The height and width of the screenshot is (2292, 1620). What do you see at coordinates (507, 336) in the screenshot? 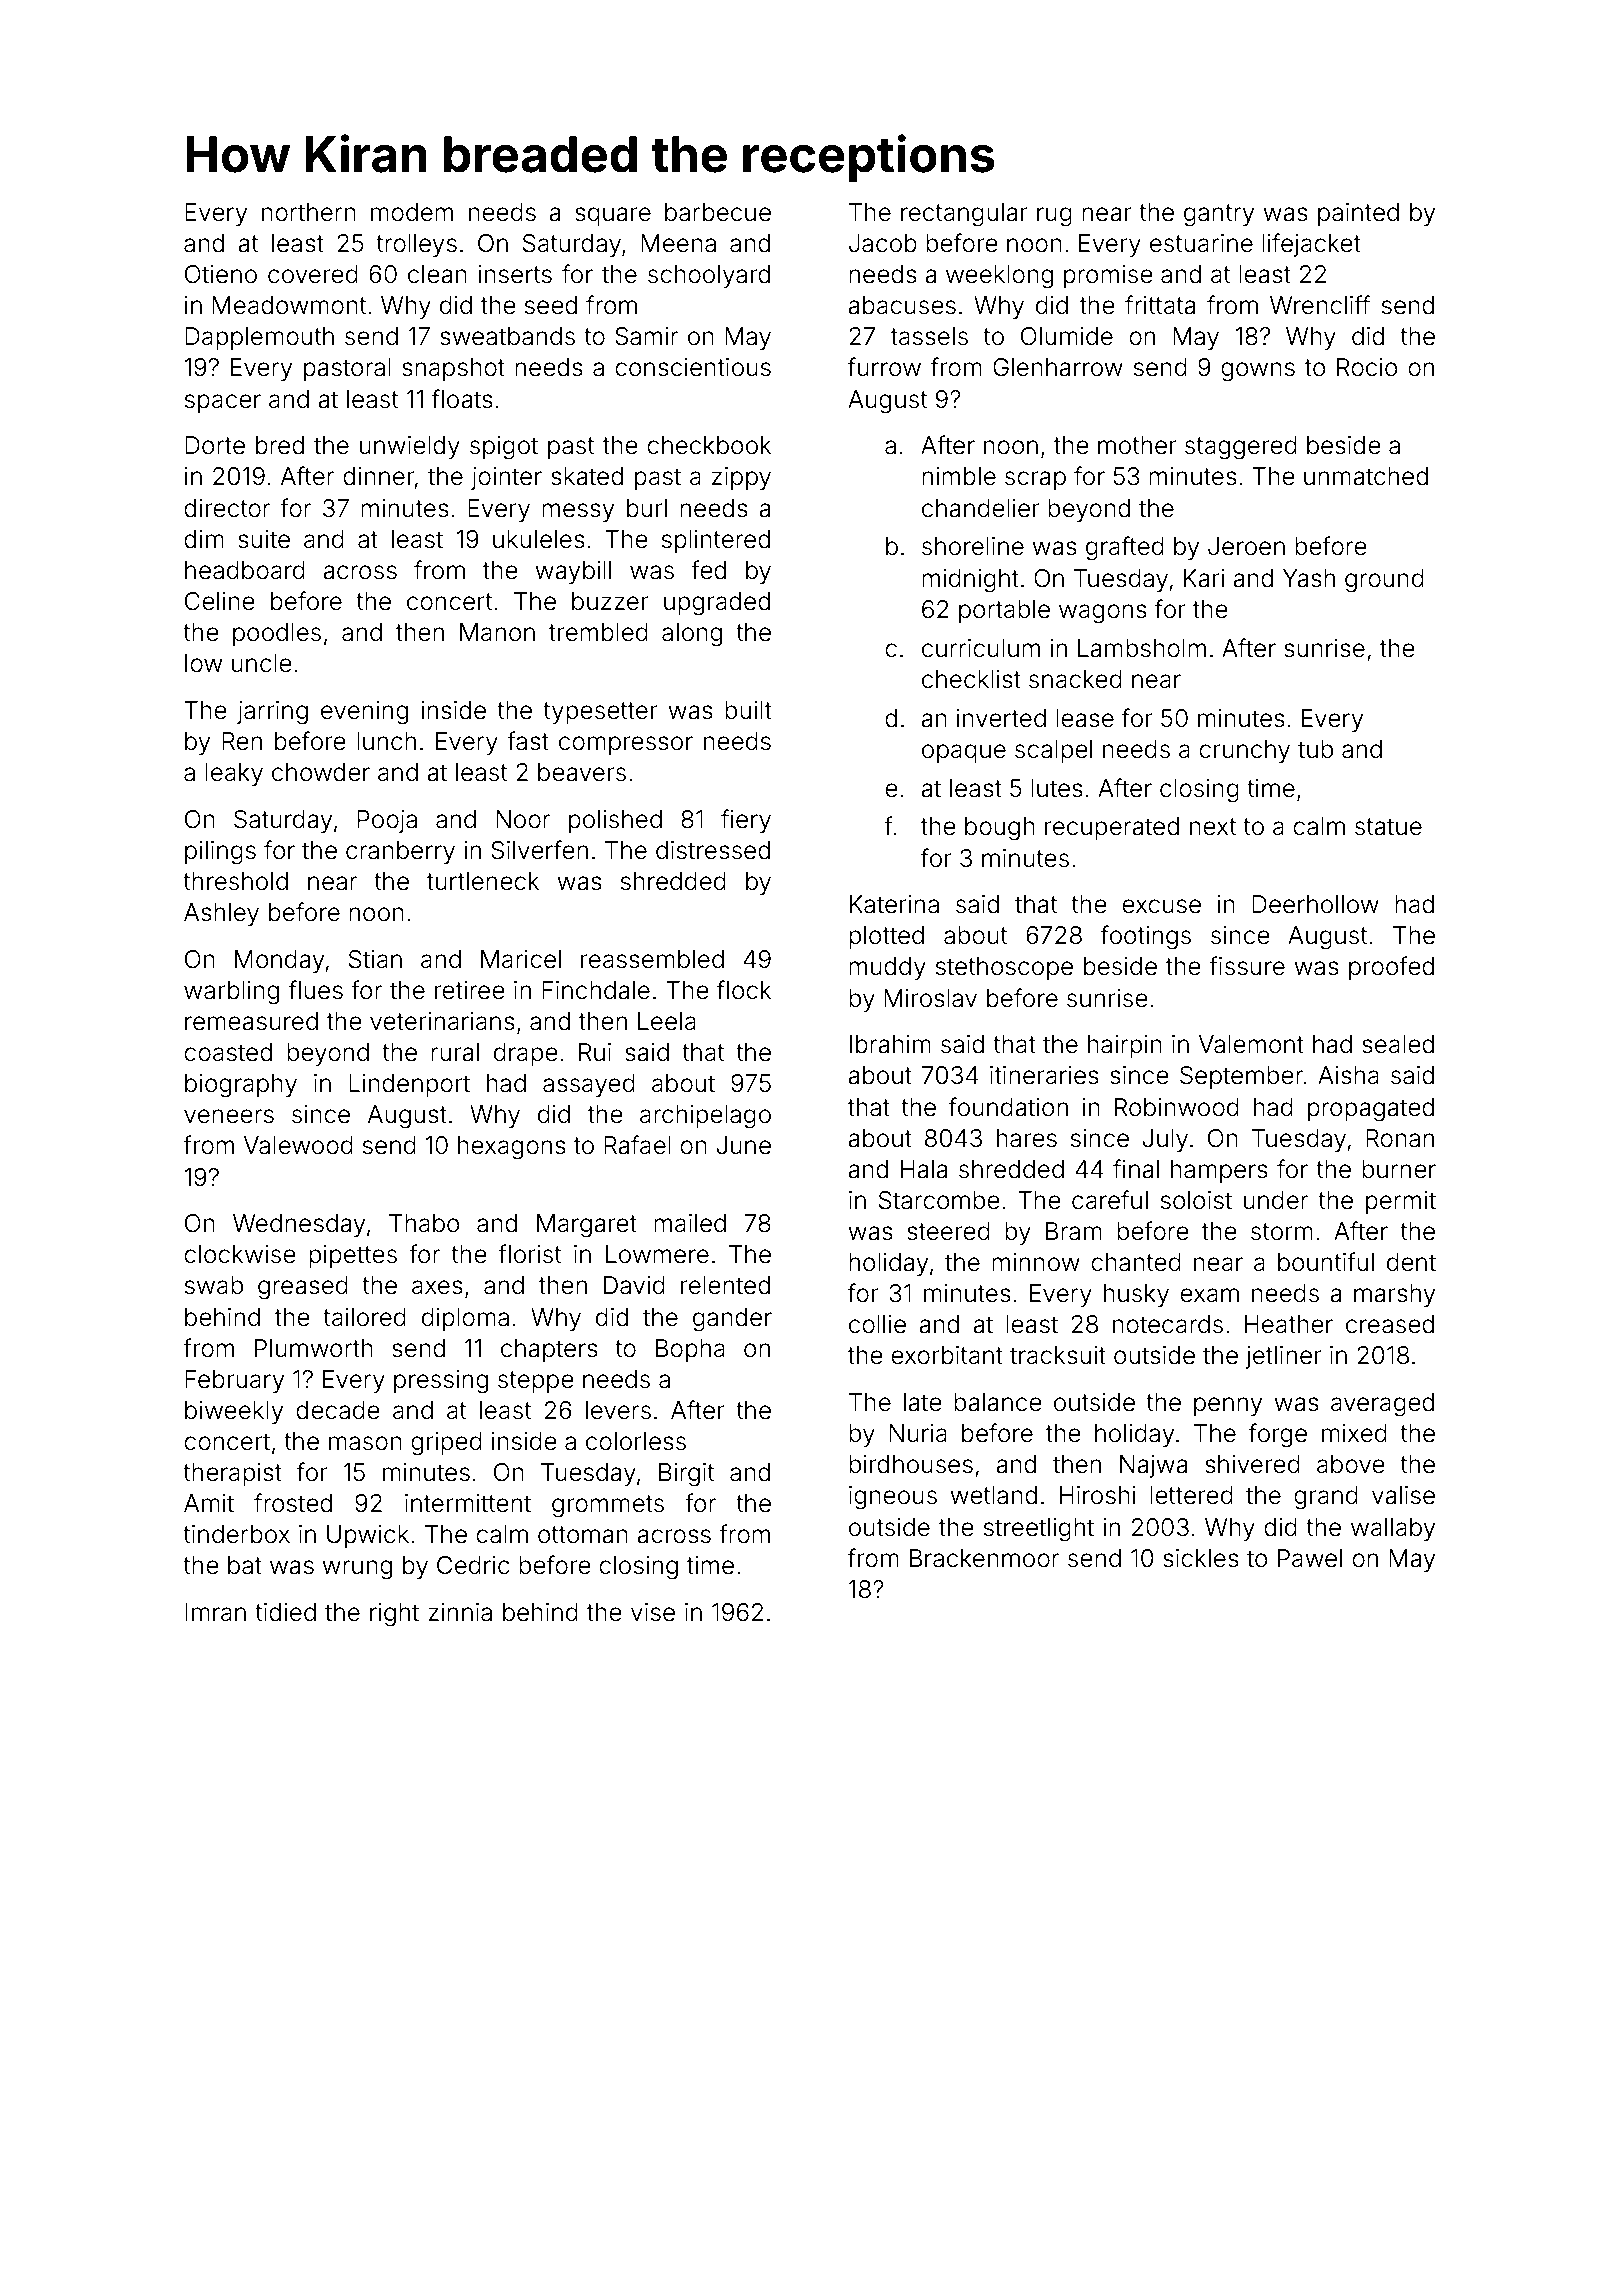
I see `sweatbands` at bounding box center [507, 336].
